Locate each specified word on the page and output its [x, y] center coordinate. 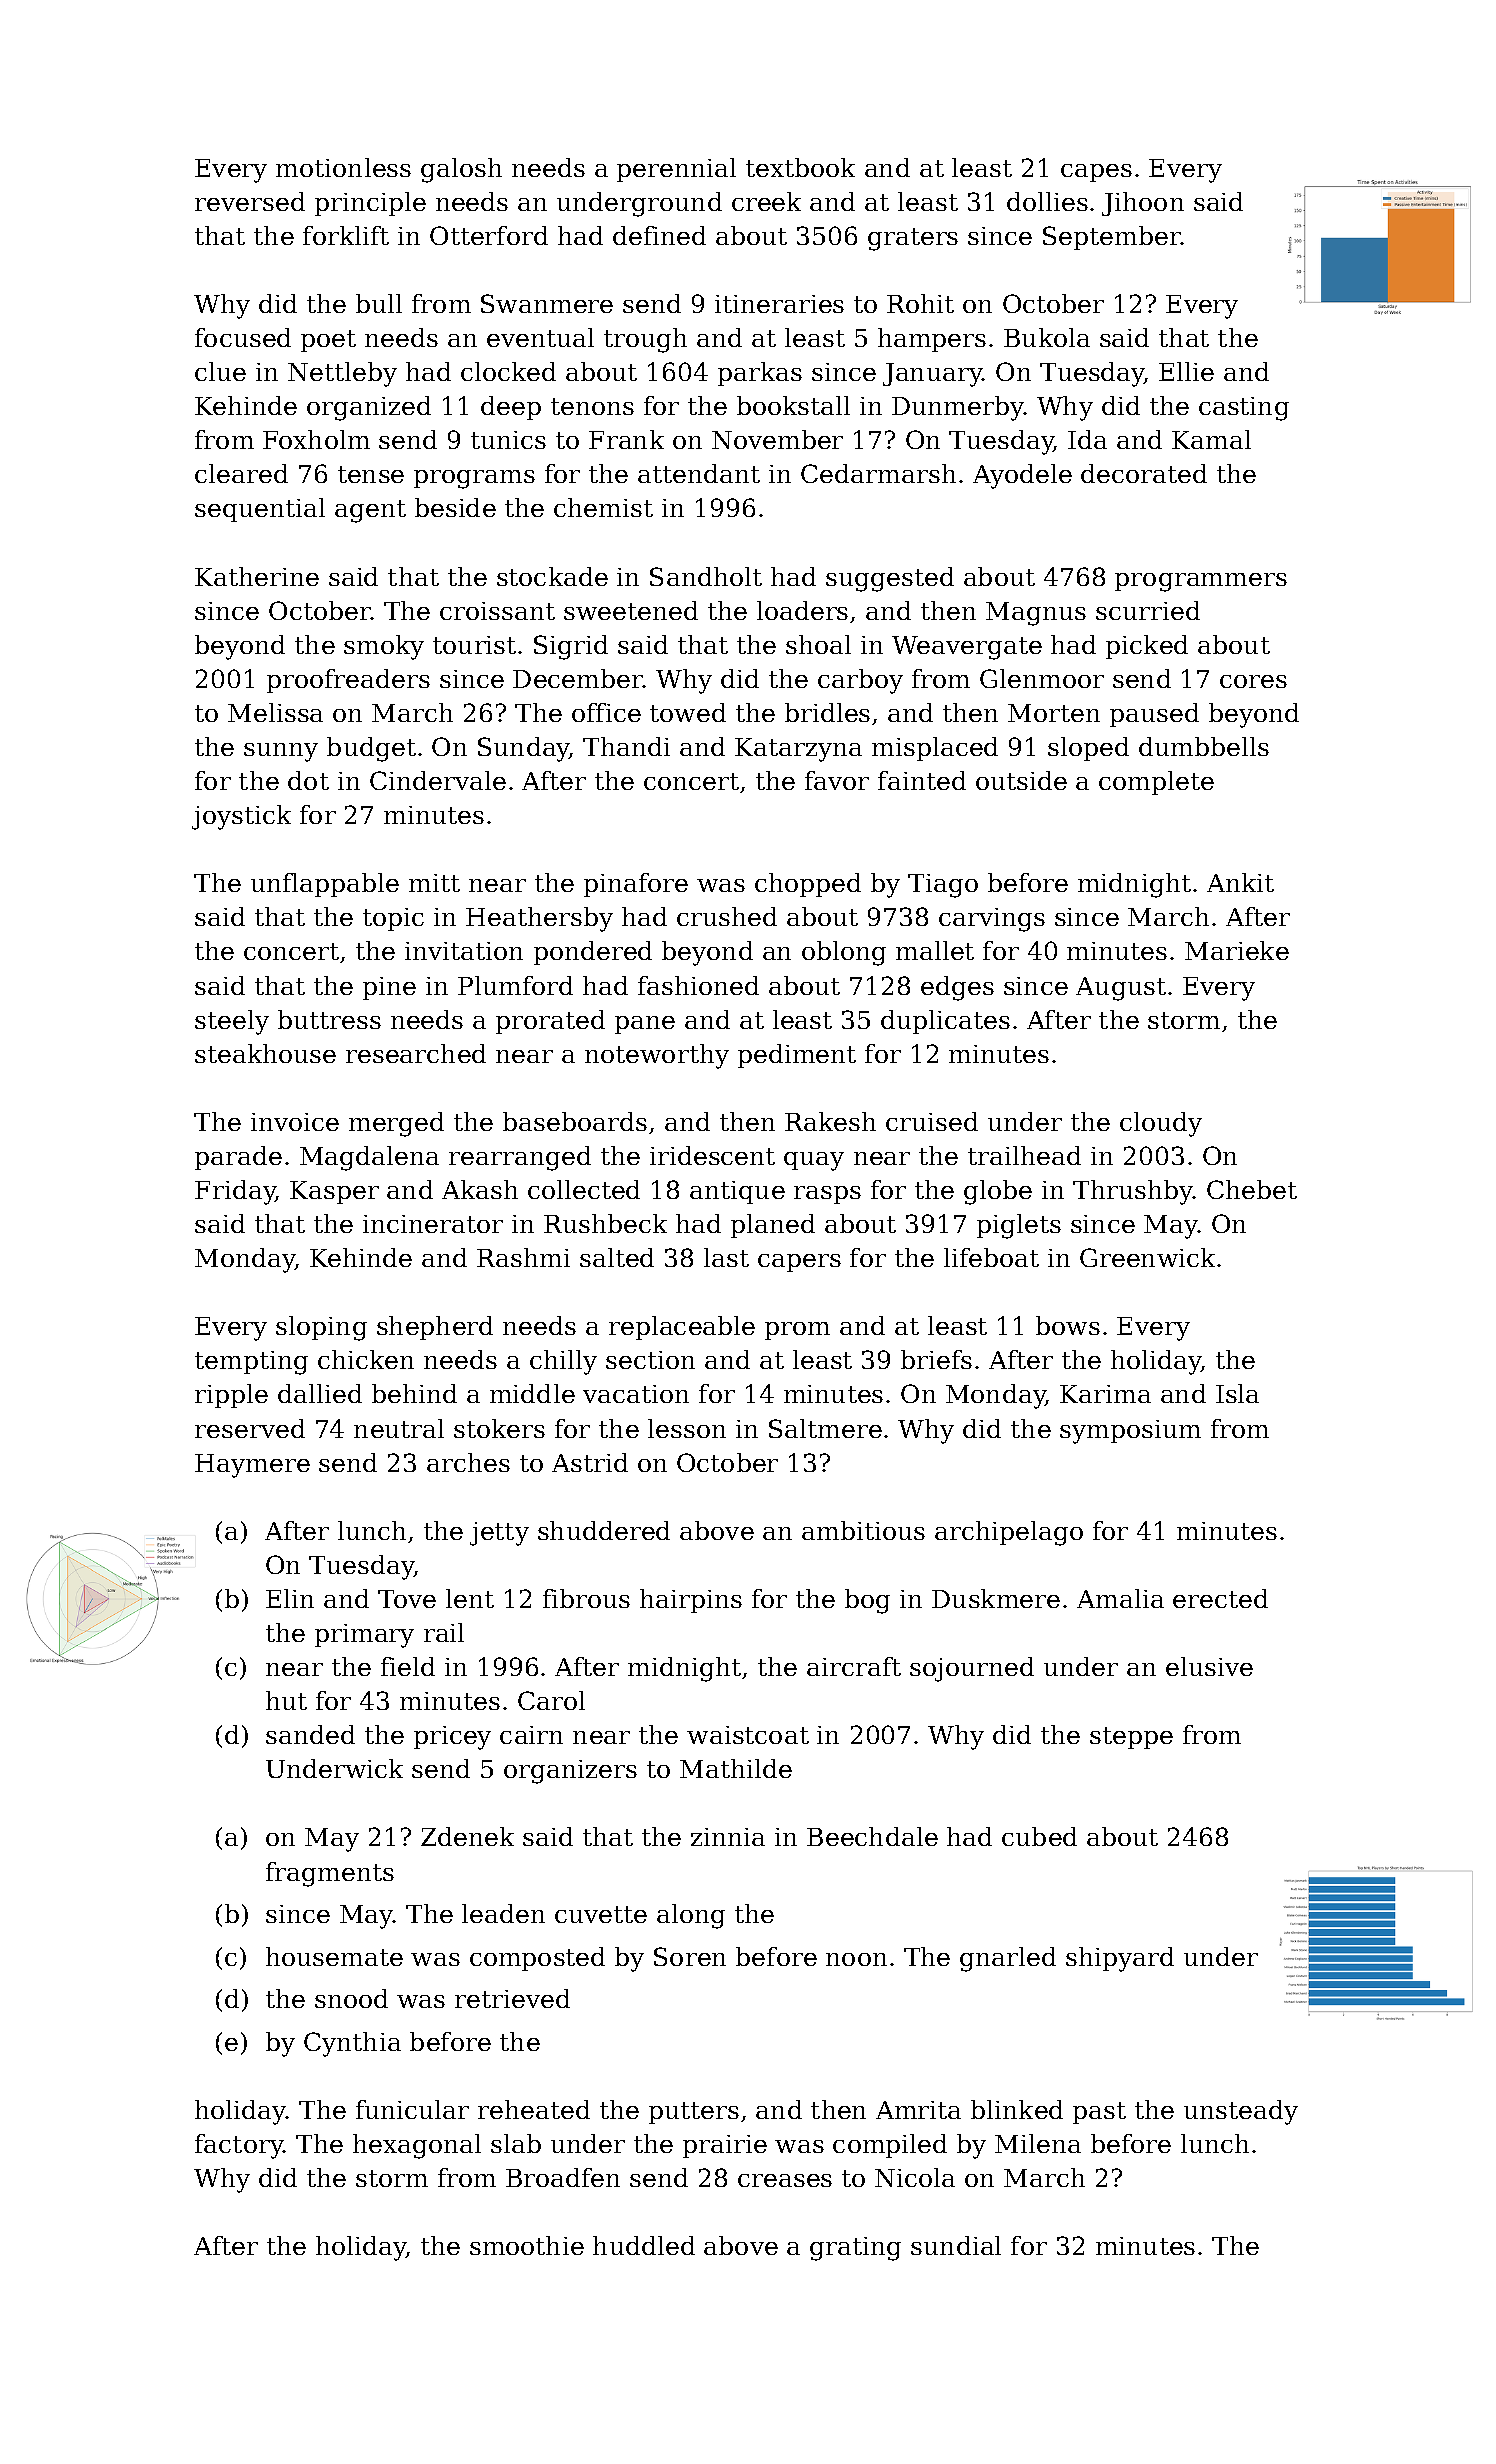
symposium [1130, 1432]
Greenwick [1147, 1257]
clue [220, 371]
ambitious [863, 1530]
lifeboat [991, 1257]
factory [239, 2146]
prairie [725, 2146]
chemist [603, 507]
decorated [1144, 473]
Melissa [275, 712]
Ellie [1186, 371]
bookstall [793, 405]
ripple [231, 1396]
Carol [551, 1700]
